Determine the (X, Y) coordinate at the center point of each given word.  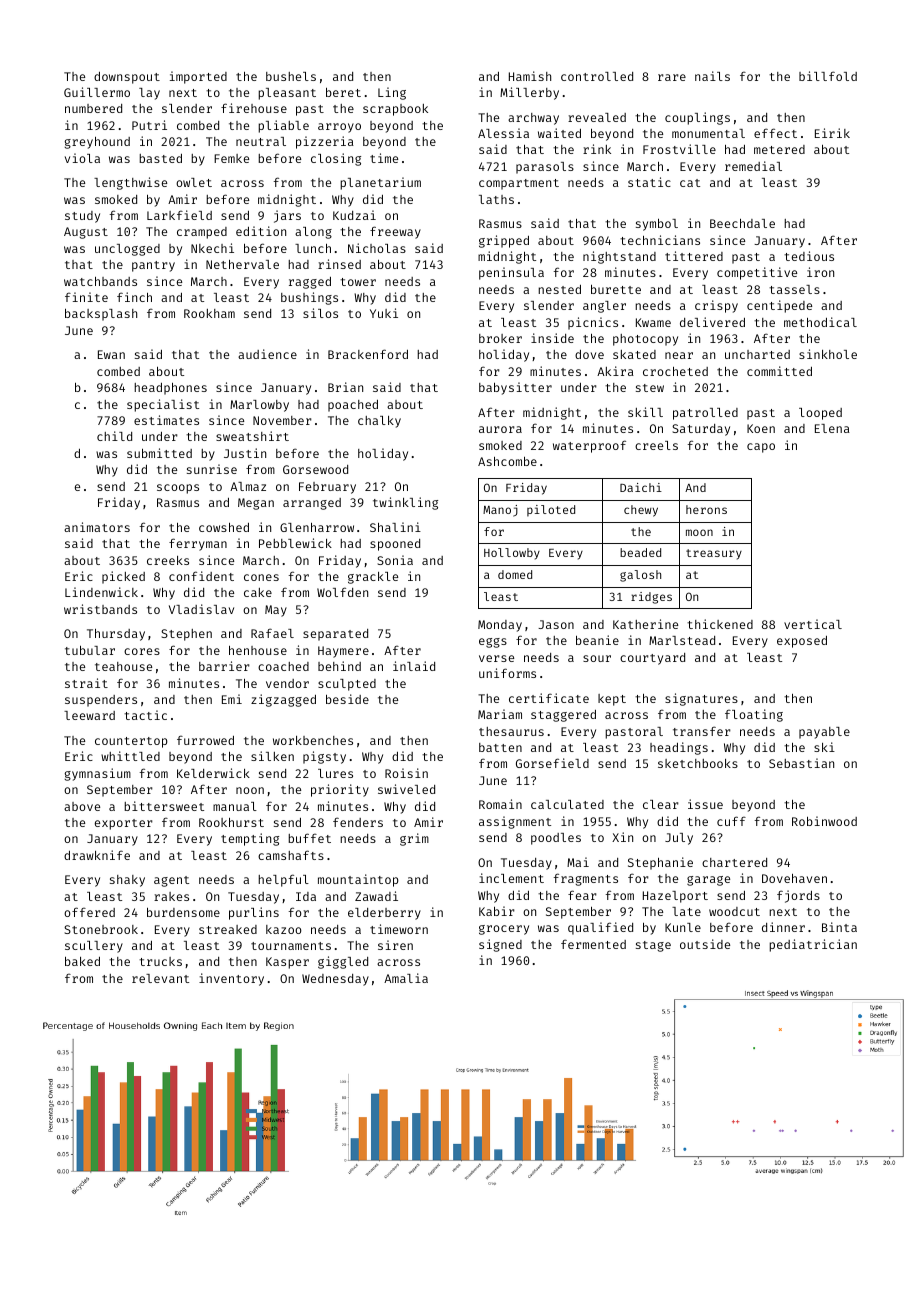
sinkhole (828, 354)
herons (706, 509)
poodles (556, 839)
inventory (231, 979)
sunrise (212, 469)
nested (559, 289)
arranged (312, 504)
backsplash (101, 315)
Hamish (530, 76)
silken (272, 756)
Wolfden (342, 592)
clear (661, 804)
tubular (90, 650)
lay (149, 94)
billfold (828, 76)
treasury (714, 554)
